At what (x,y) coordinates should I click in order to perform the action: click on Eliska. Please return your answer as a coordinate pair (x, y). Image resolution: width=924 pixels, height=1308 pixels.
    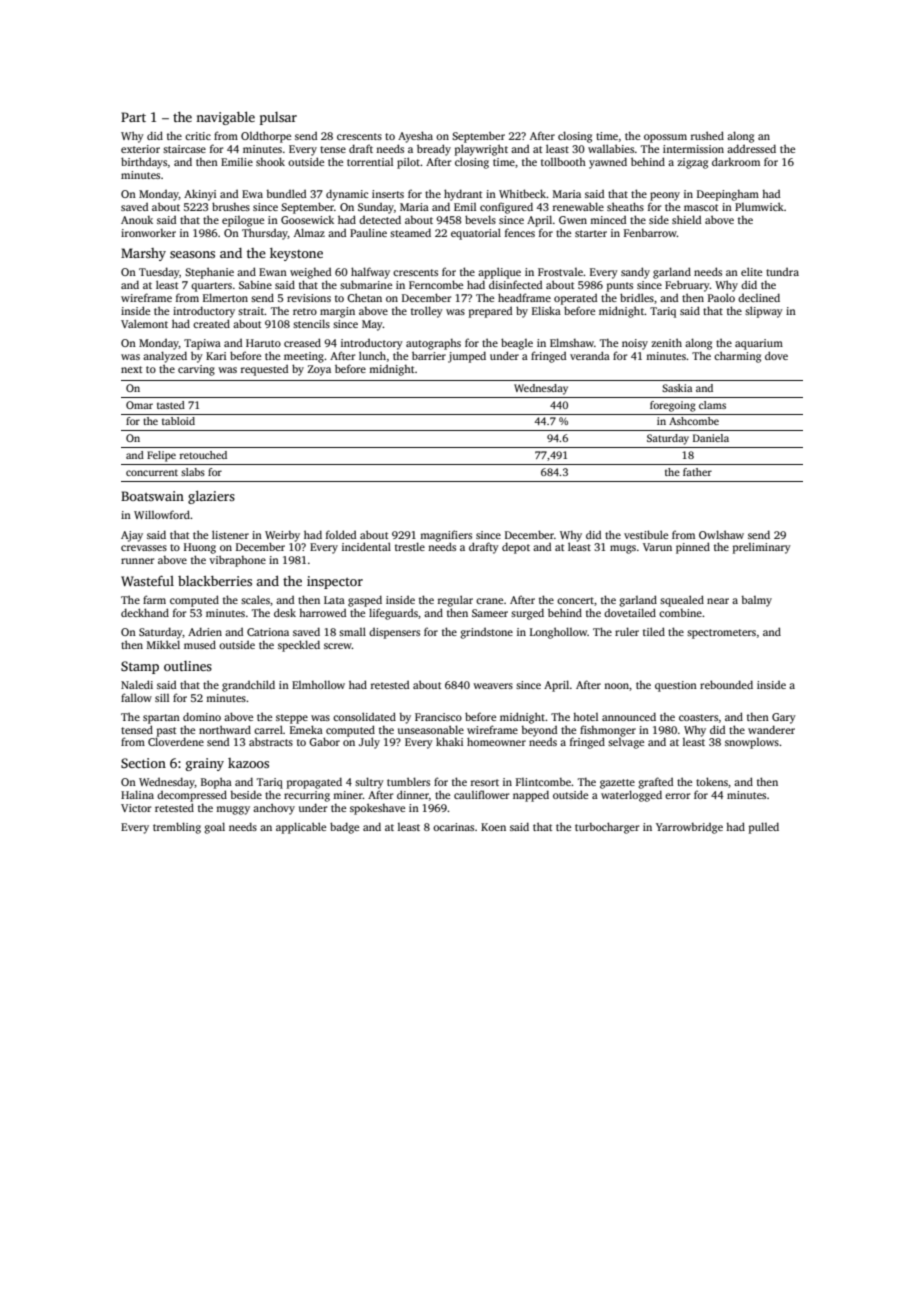
    Looking at the image, I should click on (546, 310).
